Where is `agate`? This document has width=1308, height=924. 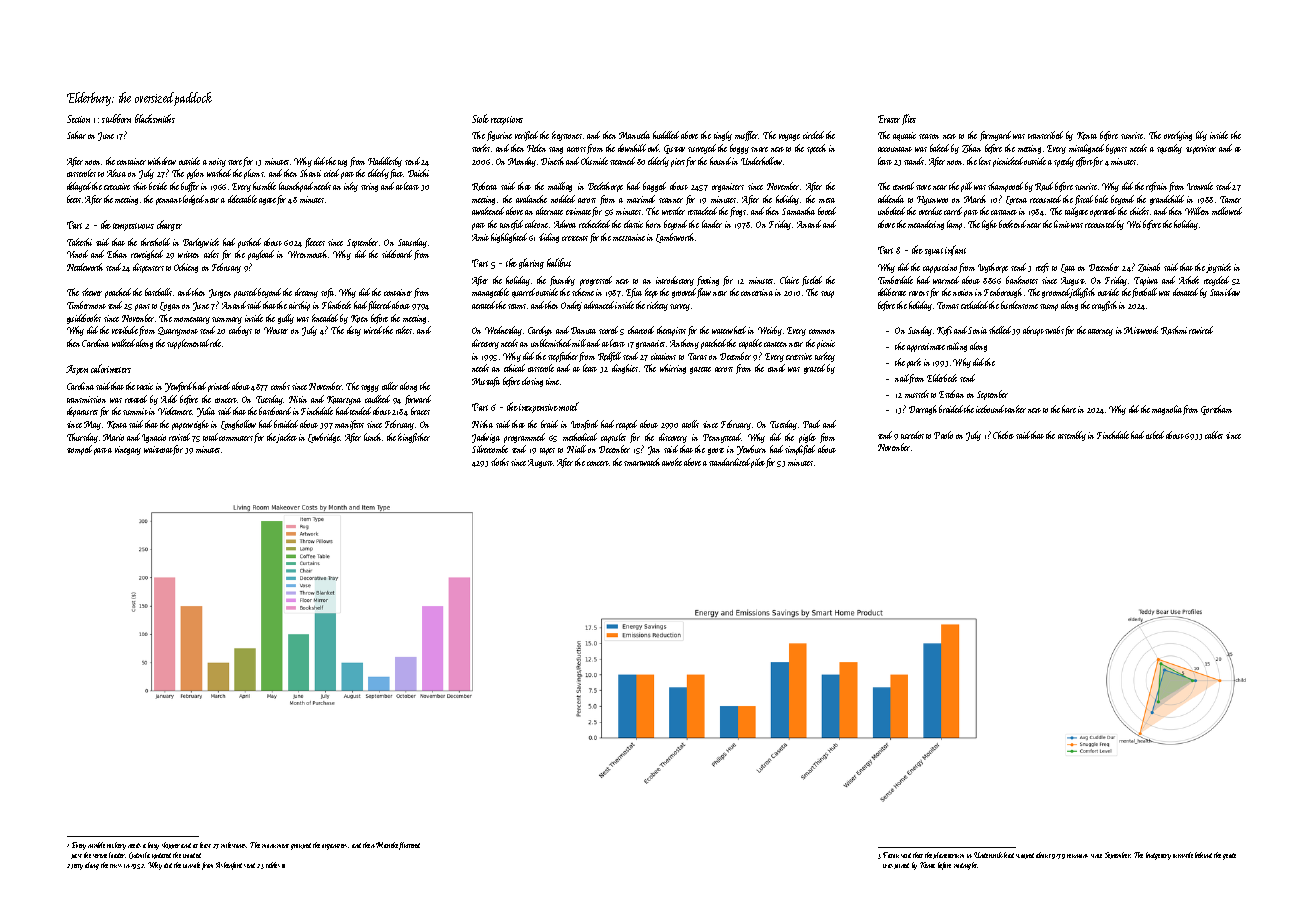
agate is located at coordinates (267, 201).
